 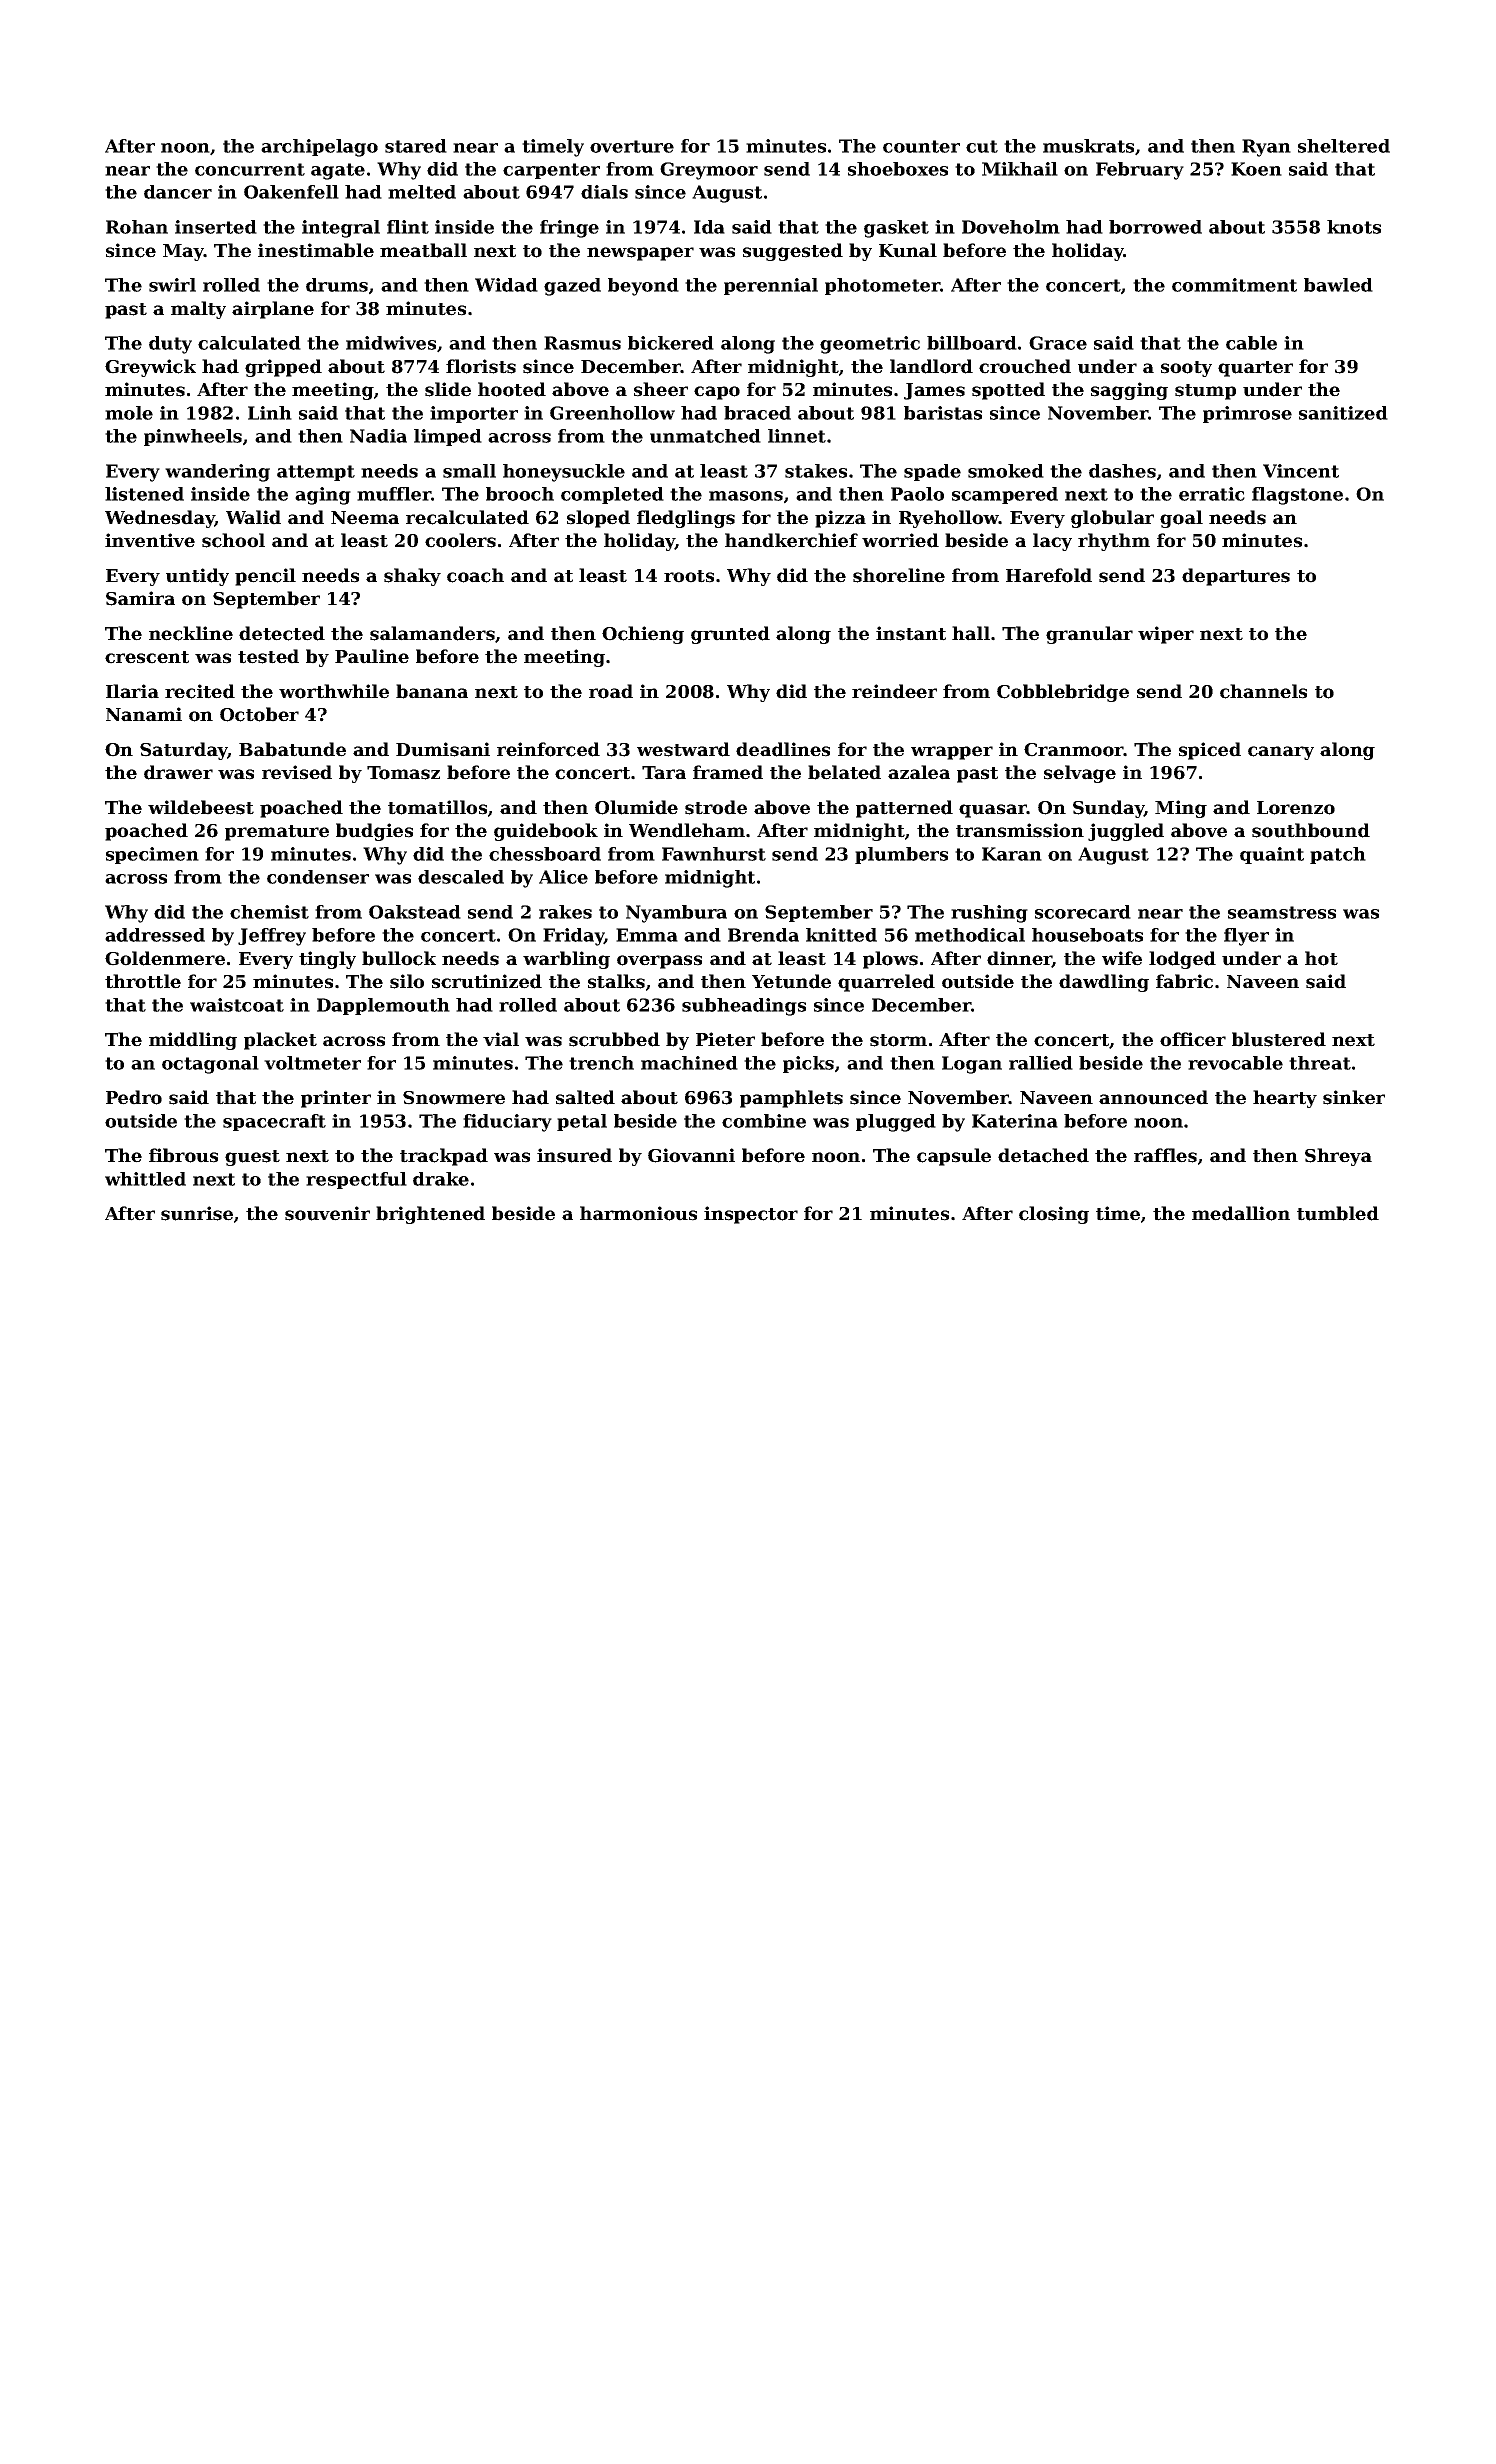 I want to click on harmonious, so click(x=638, y=1213).
